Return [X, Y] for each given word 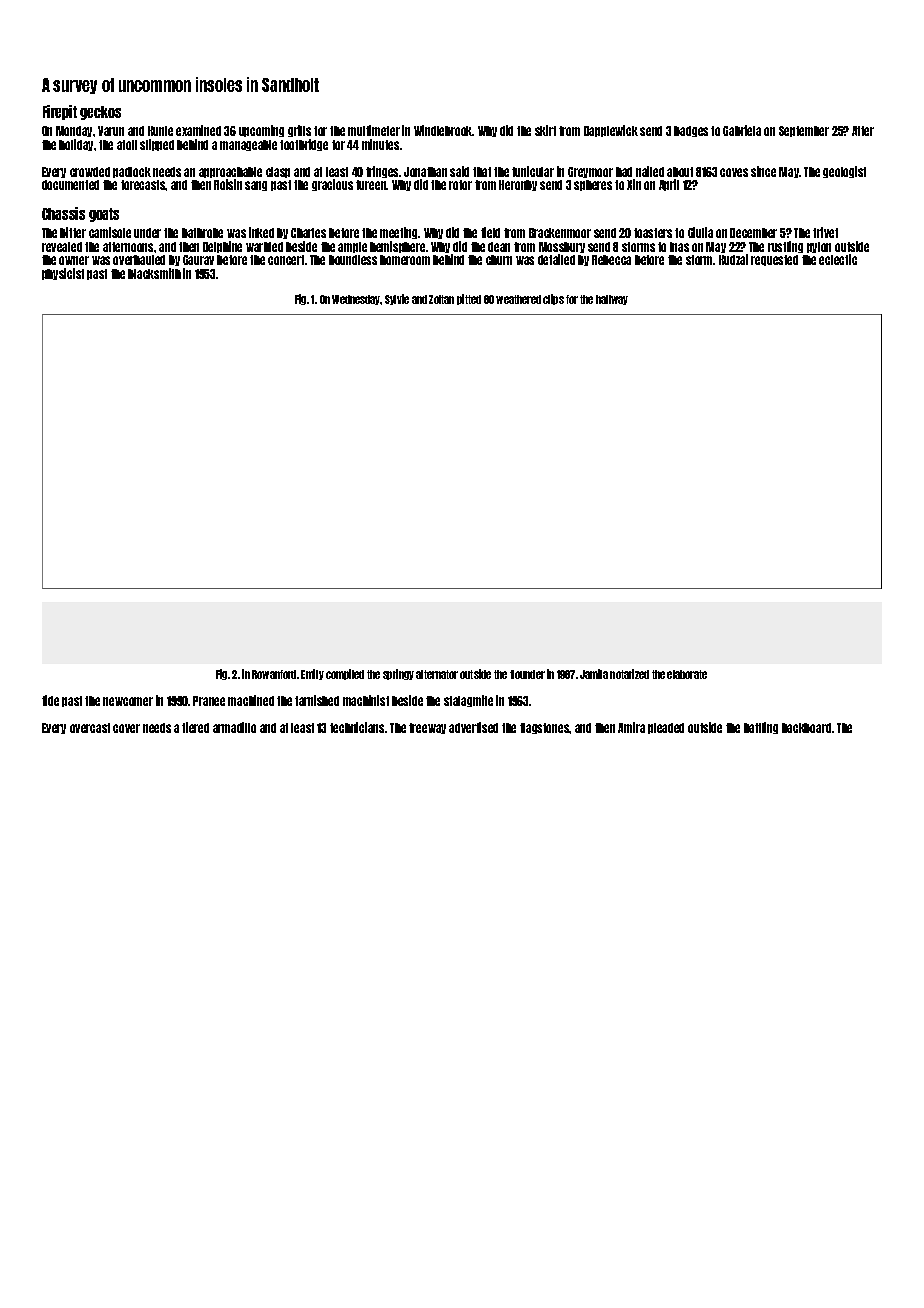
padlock [132, 172]
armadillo [234, 727]
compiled [345, 674]
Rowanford [274, 674]
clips [553, 299]
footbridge [304, 145]
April [669, 185]
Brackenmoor [560, 233]
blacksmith [154, 273]
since [763, 171]
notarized [629, 674]
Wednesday [356, 300]
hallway [612, 300]
